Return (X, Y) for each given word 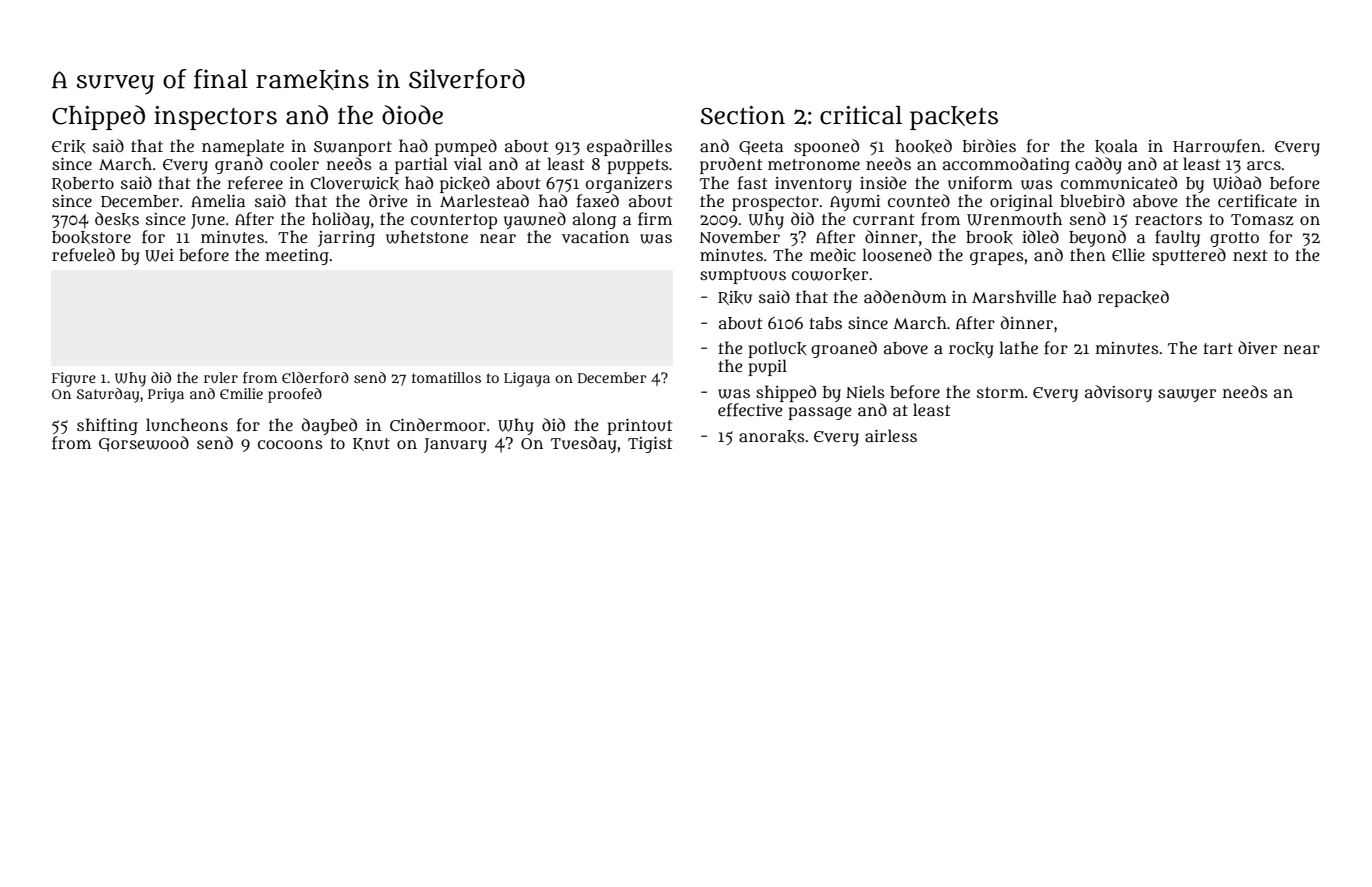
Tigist (650, 445)
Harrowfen (1217, 146)
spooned (826, 147)
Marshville (1014, 296)
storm (1000, 392)
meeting (297, 257)
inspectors (215, 118)
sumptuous (743, 276)
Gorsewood (144, 444)
